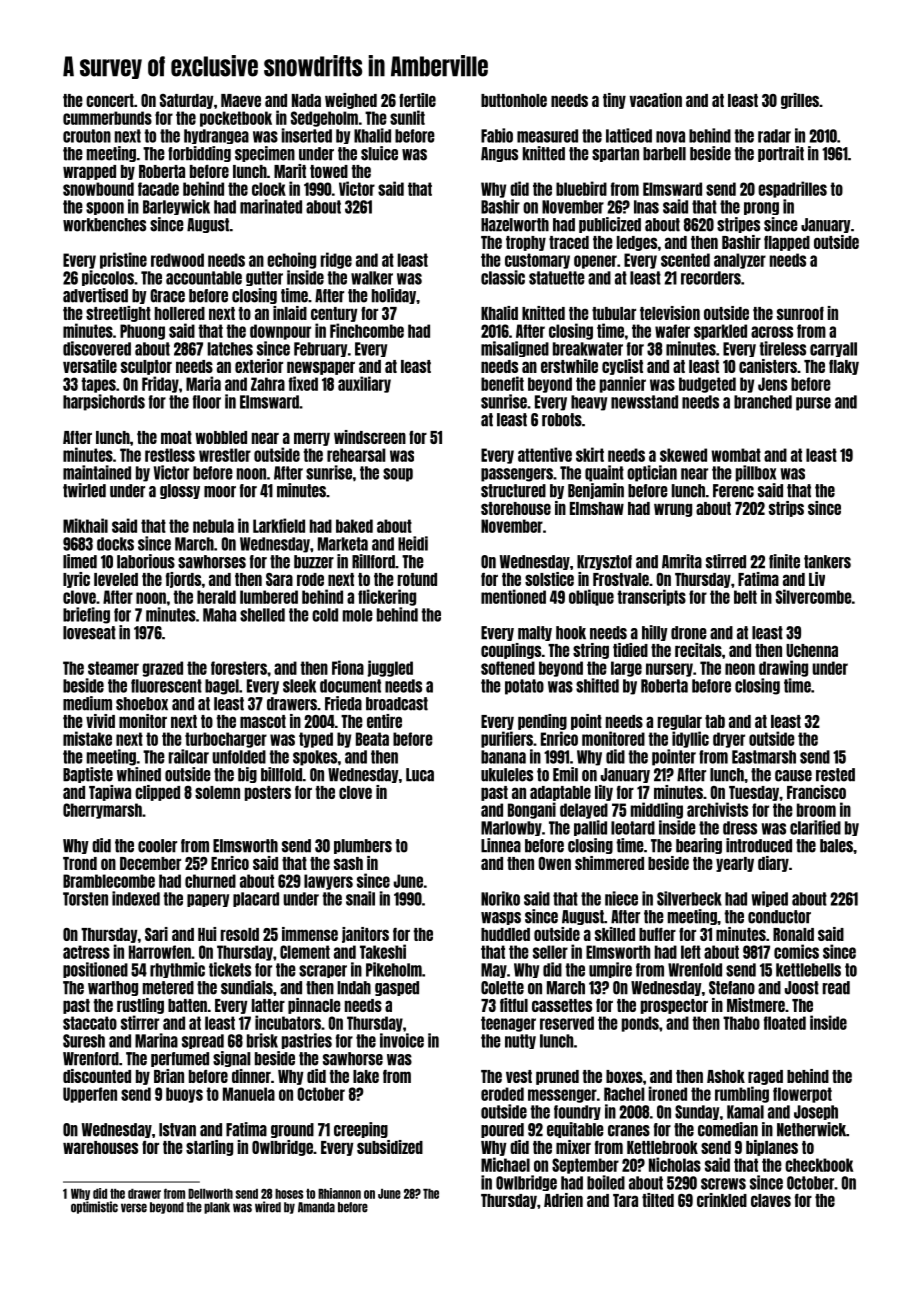  I want to click on Silverbeck, so click(689, 898).
